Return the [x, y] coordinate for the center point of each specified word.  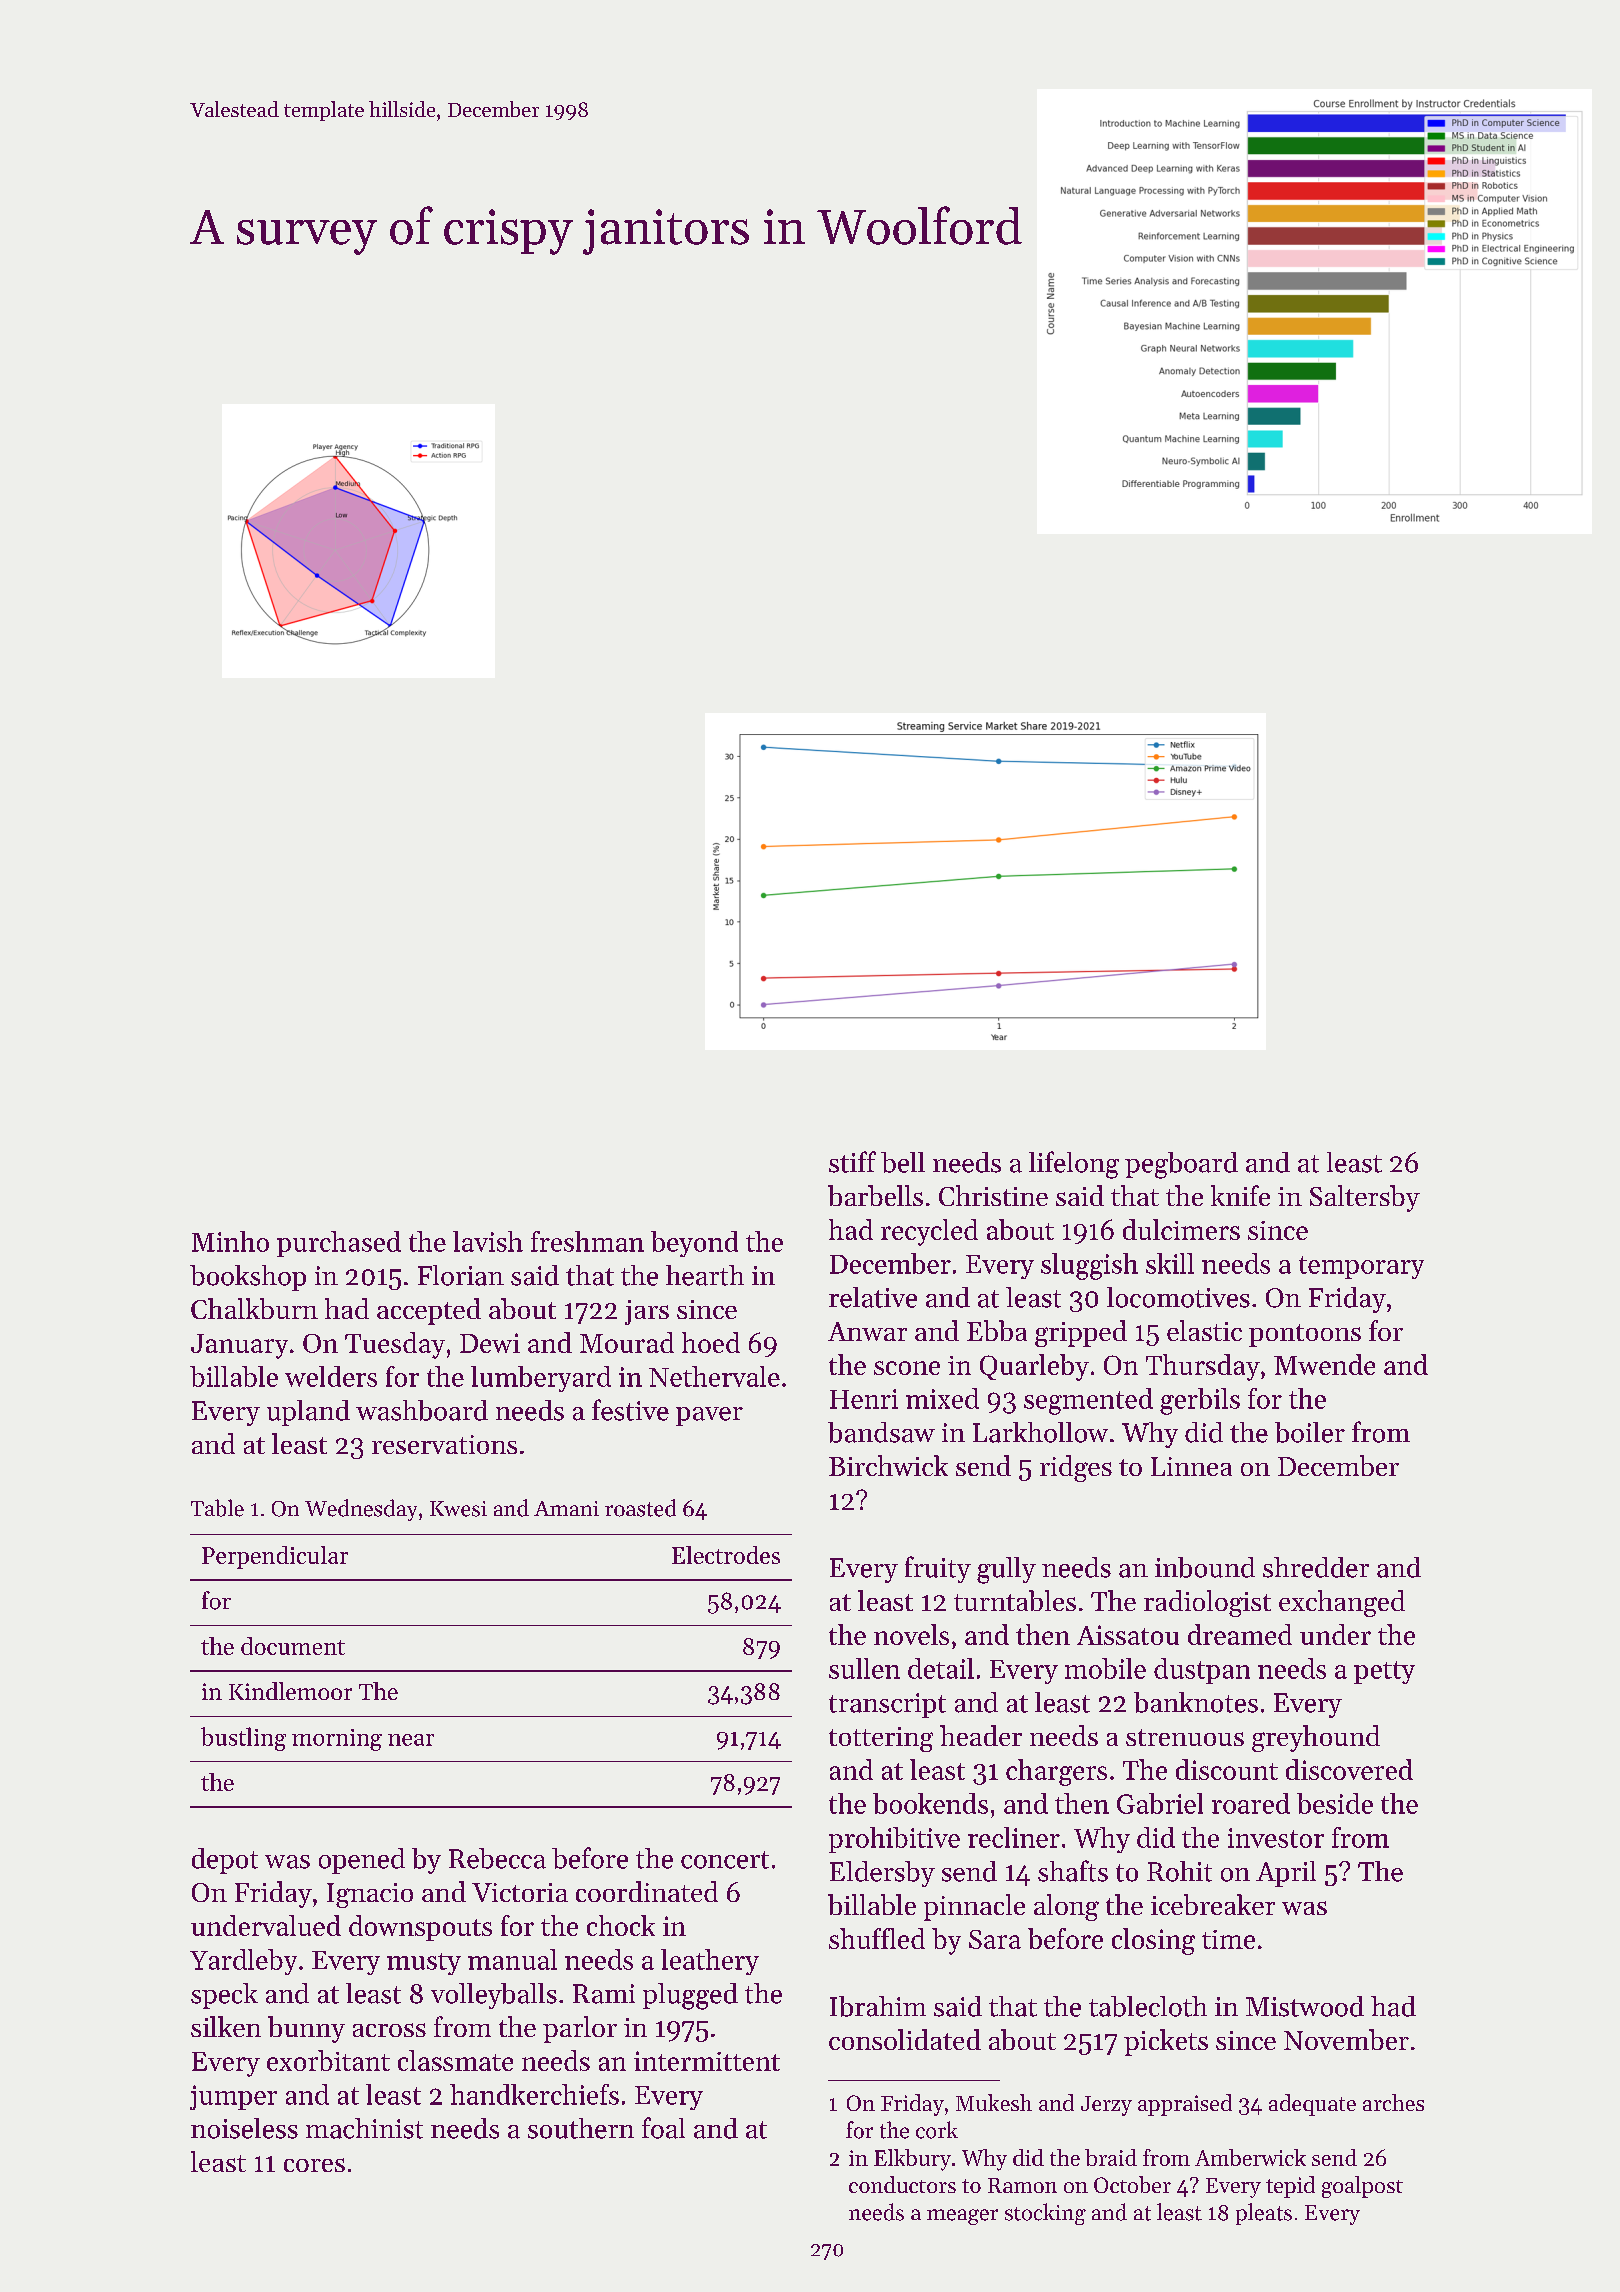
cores [314, 2165]
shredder [1316, 1567]
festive [630, 1410]
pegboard [1181, 1165]
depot [225, 1861]
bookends [930, 1803]
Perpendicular [275, 1557]
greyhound [1316, 1738]
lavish [488, 1241]
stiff [852, 1162]
